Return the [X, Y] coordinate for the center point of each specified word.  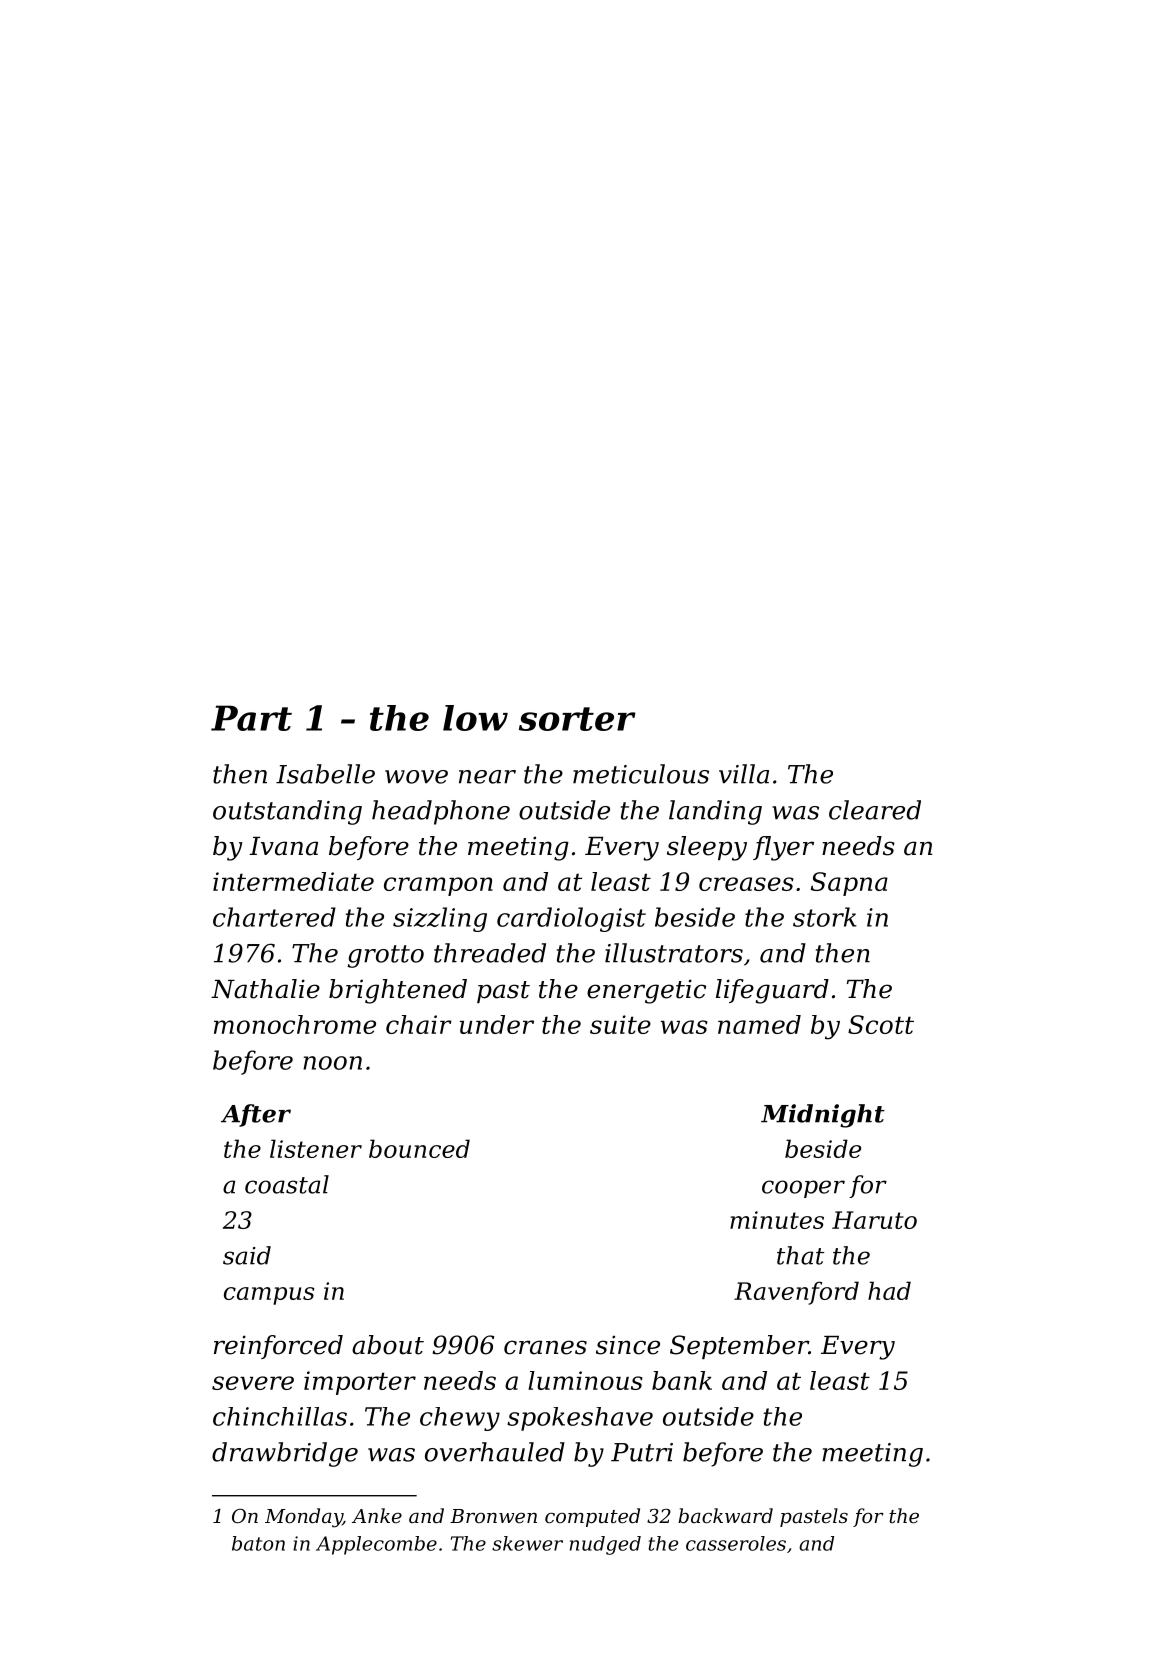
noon [332, 1063]
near [487, 777]
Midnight [823, 1116]
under [497, 1024]
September [739, 1347]
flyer [783, 848]
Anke [377, 1515]
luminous [585, 1380]
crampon [438, 886]
